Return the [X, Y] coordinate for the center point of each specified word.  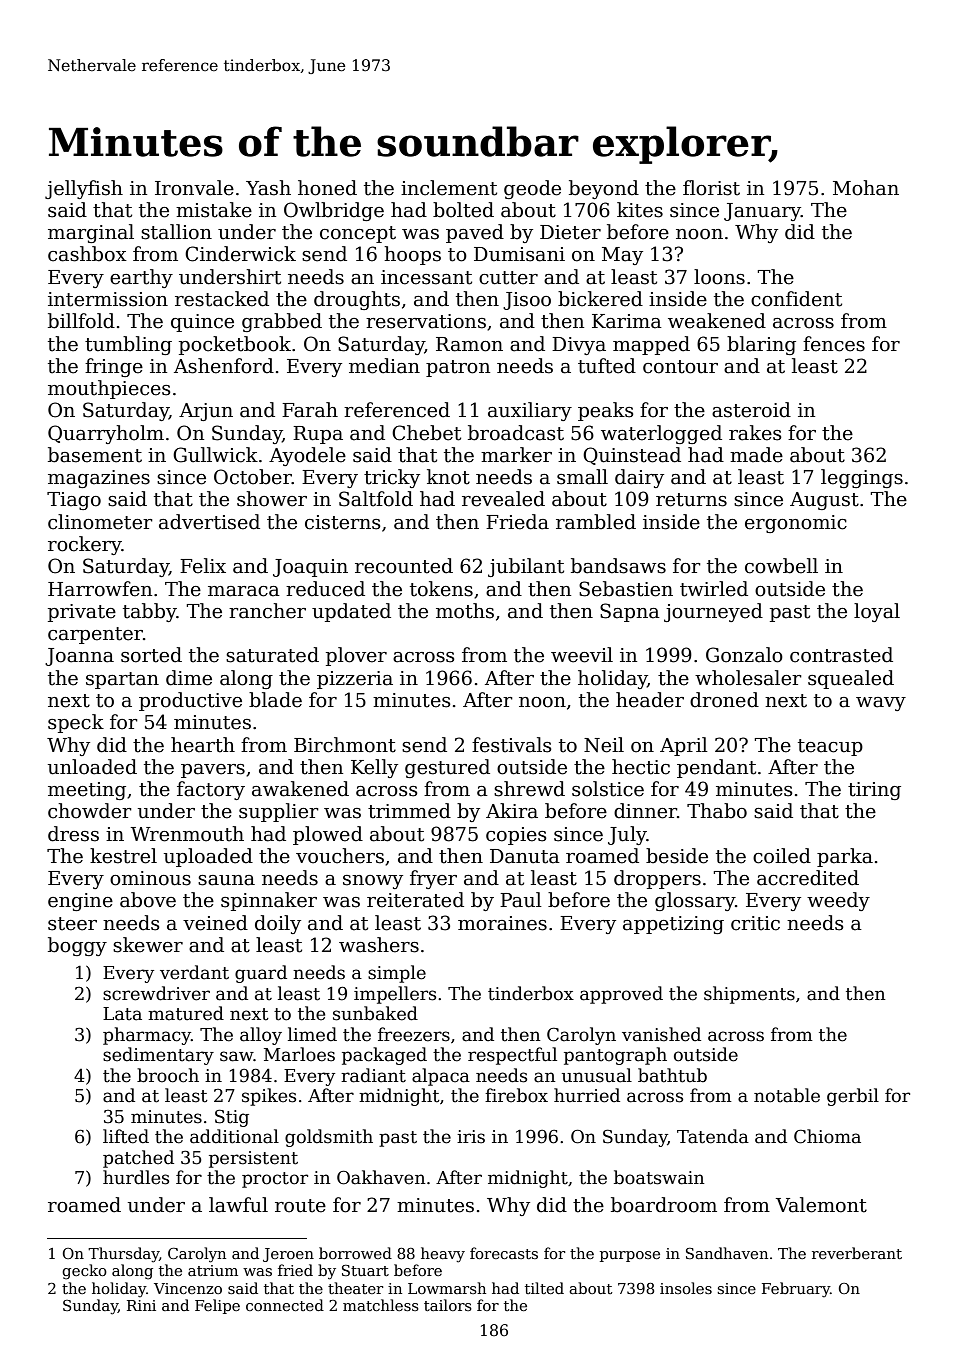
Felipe [217, 1306]
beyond [604, 189]
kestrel [123, 856]
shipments [749, 995]
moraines [502, 923]
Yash [268, 188]
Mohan [866, 188]
